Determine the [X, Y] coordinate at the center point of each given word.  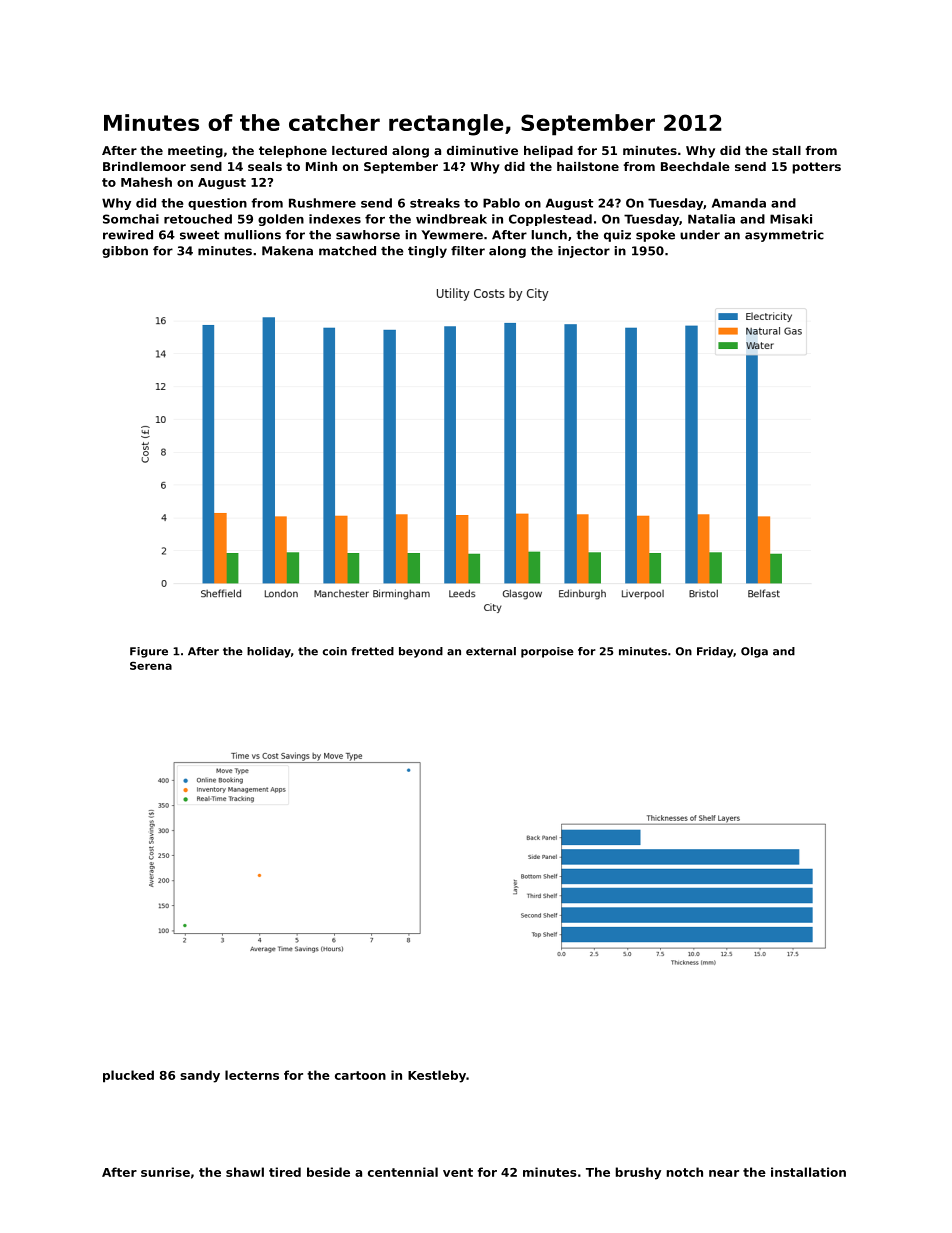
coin [335, 651]
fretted [372, 651]
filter [468, 251]
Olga [754, 652]
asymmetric [784, 236]
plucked [128, 1076]
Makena [287, 251]
